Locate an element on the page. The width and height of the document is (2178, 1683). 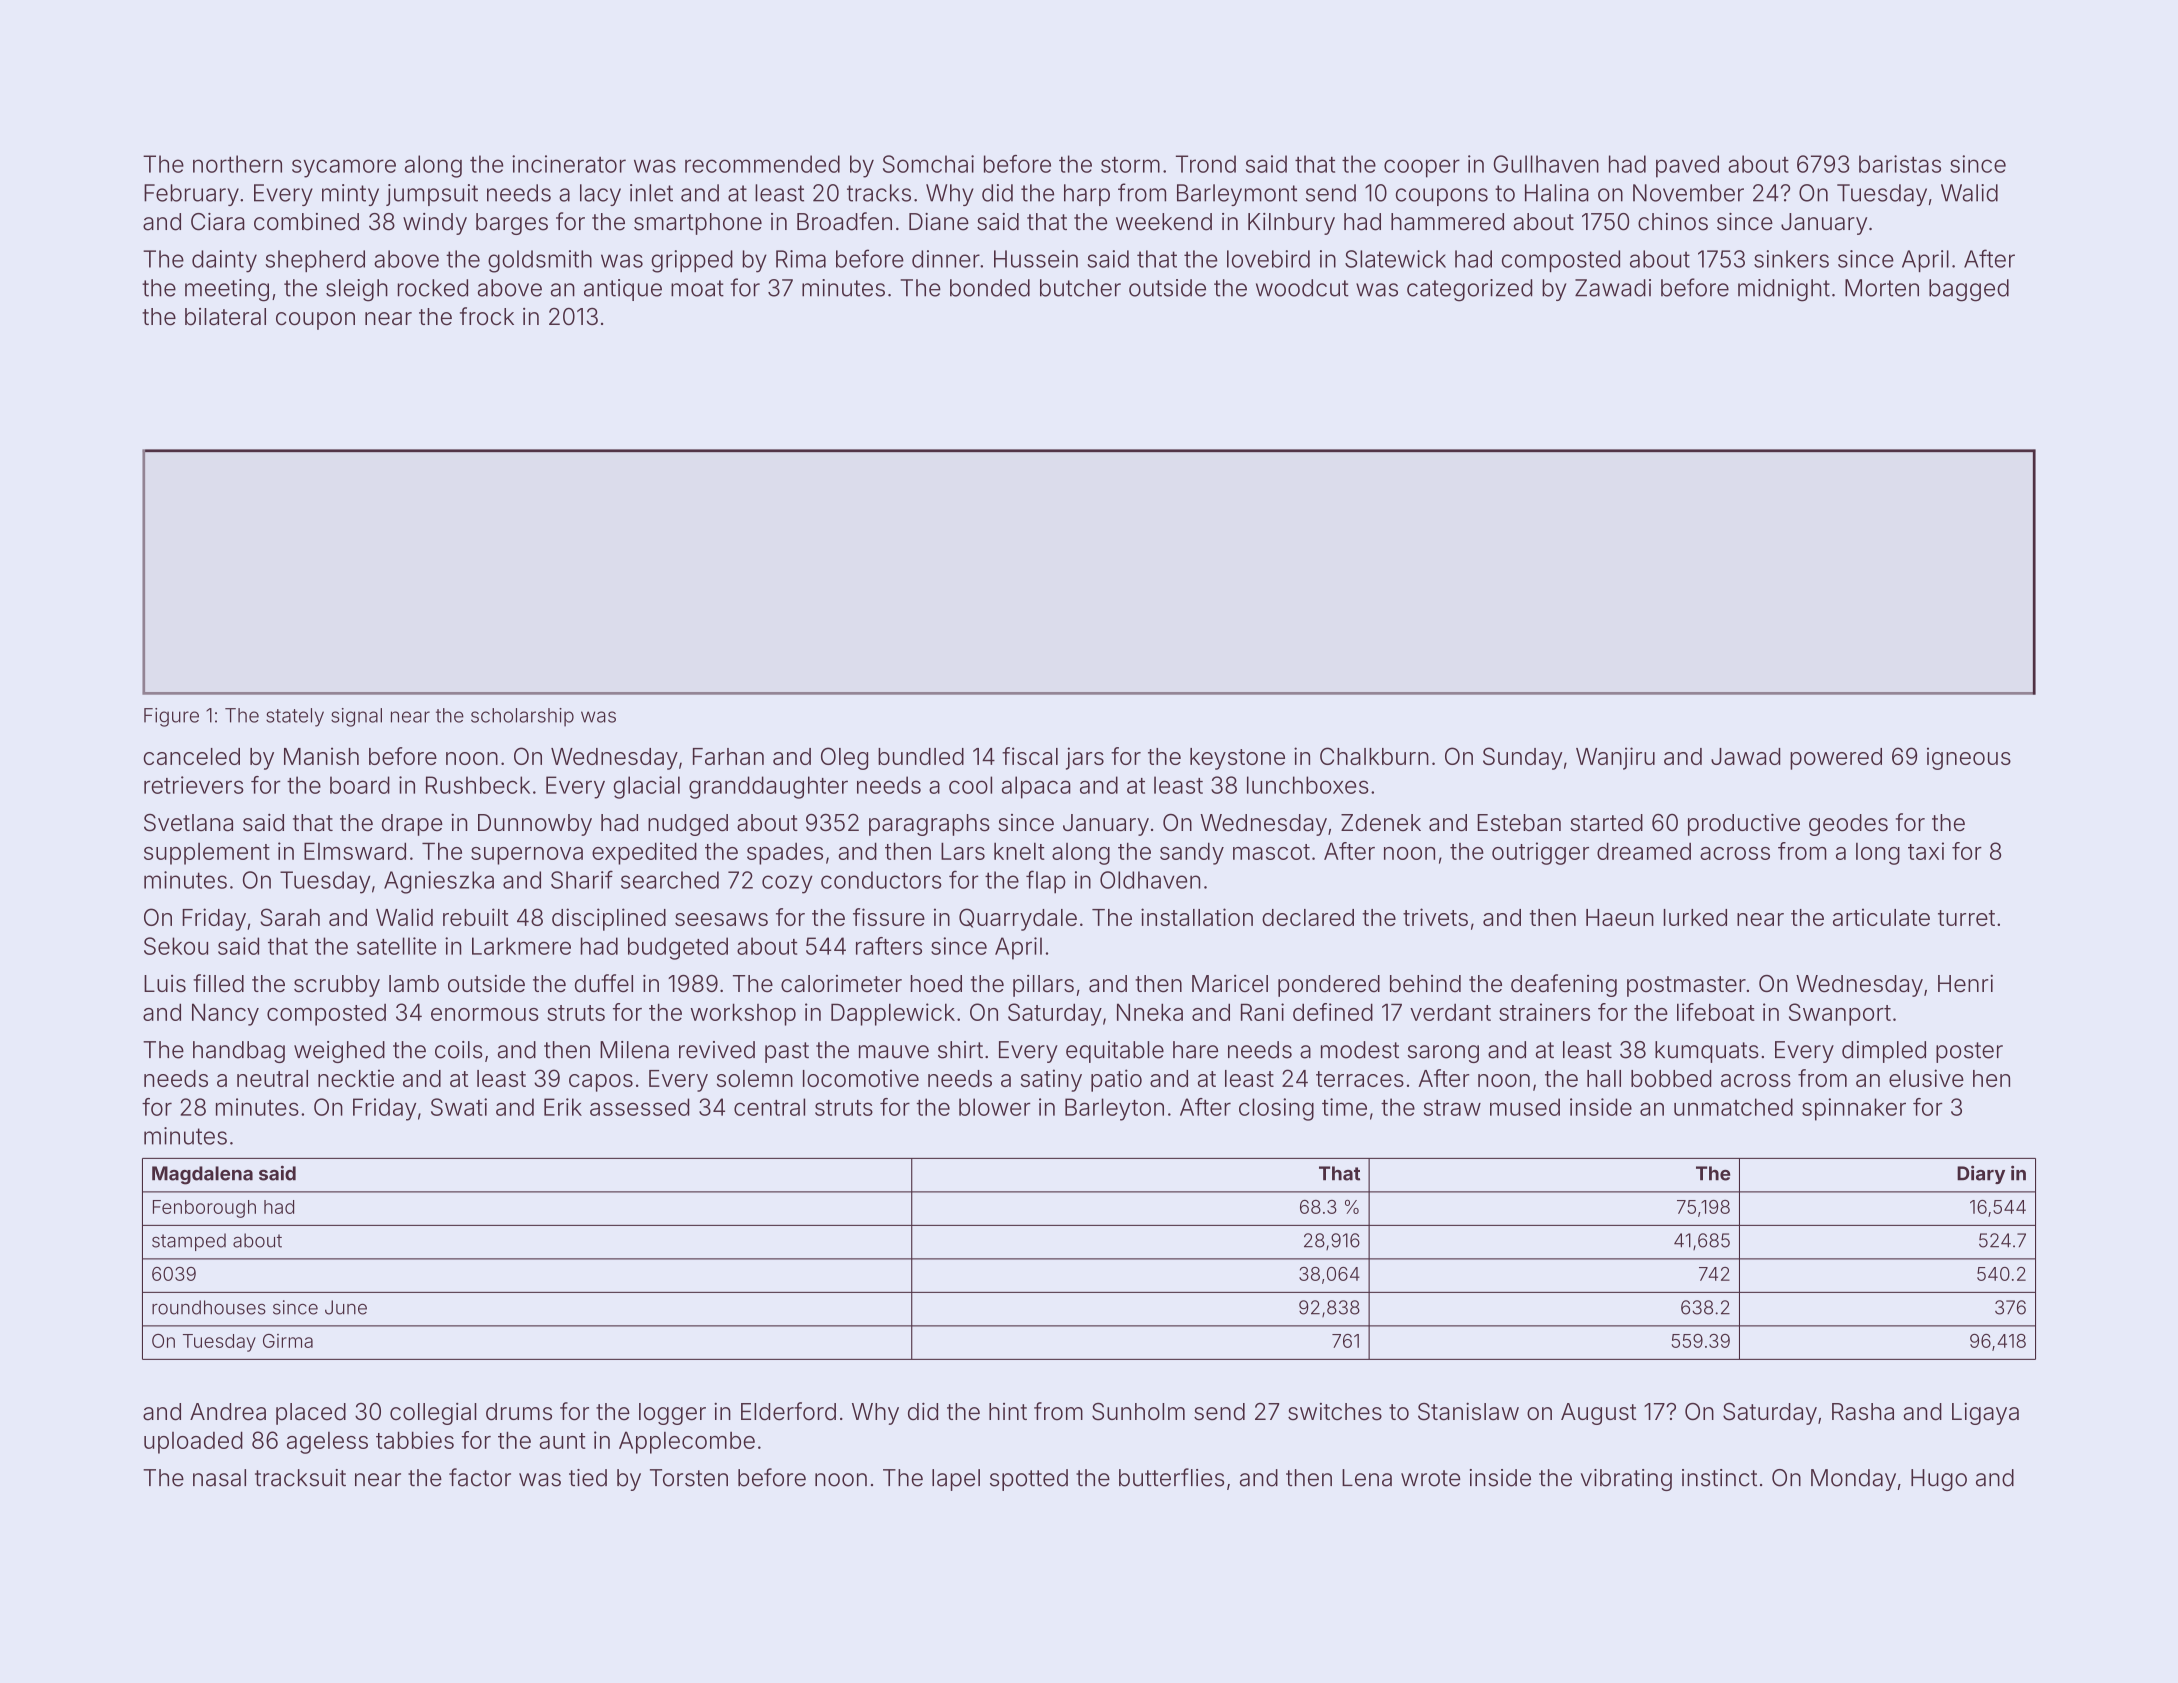
butcher is located at coordinates (1080, 288).
